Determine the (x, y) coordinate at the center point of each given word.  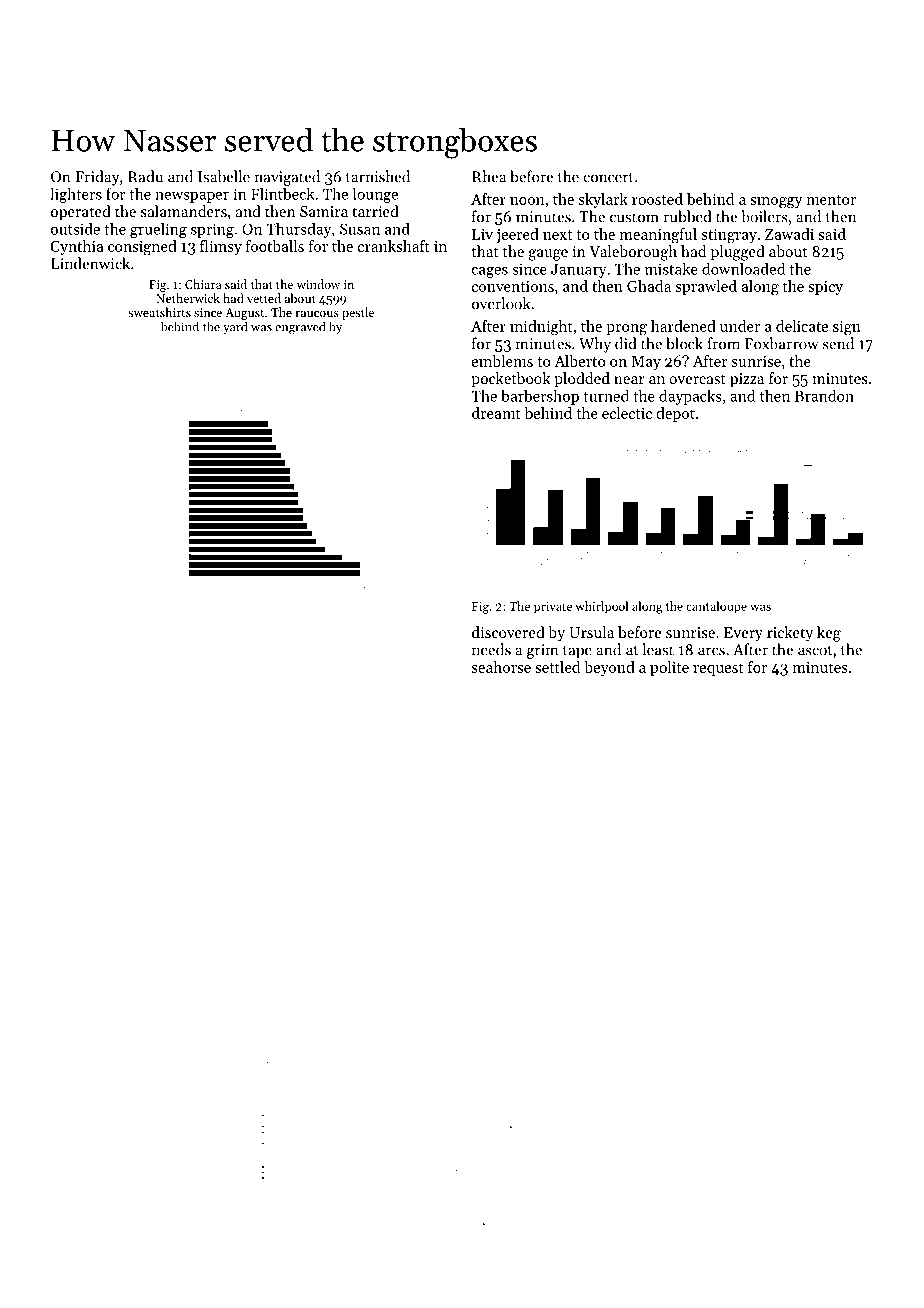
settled (557, 667)
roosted (657, 199)
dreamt (496, 413)
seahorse (501, 667)
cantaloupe (716, 607)
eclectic (627, 413)
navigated (287, 178)
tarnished (378, 176)
